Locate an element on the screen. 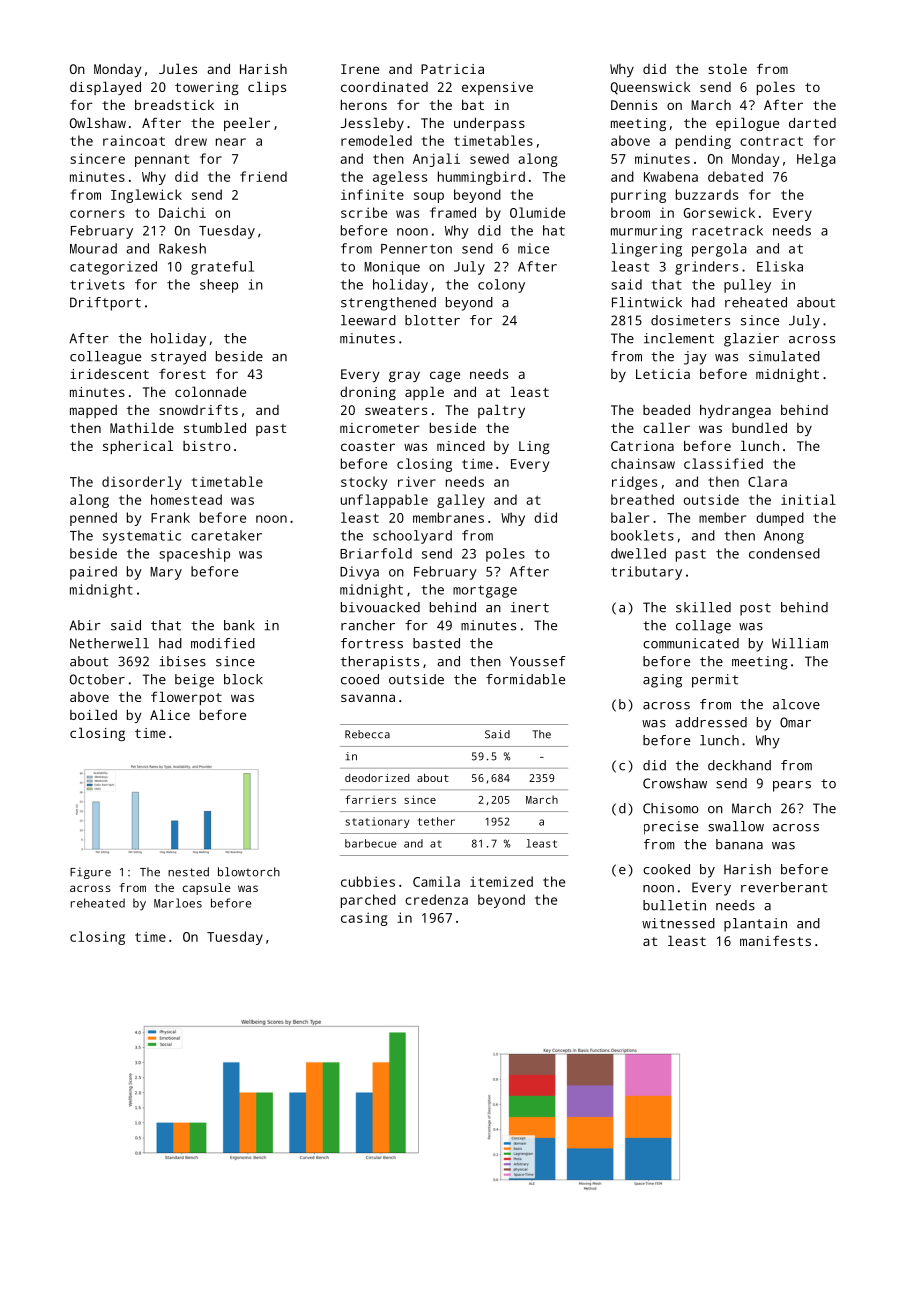  fortress is located at coordinates (372, 643).
